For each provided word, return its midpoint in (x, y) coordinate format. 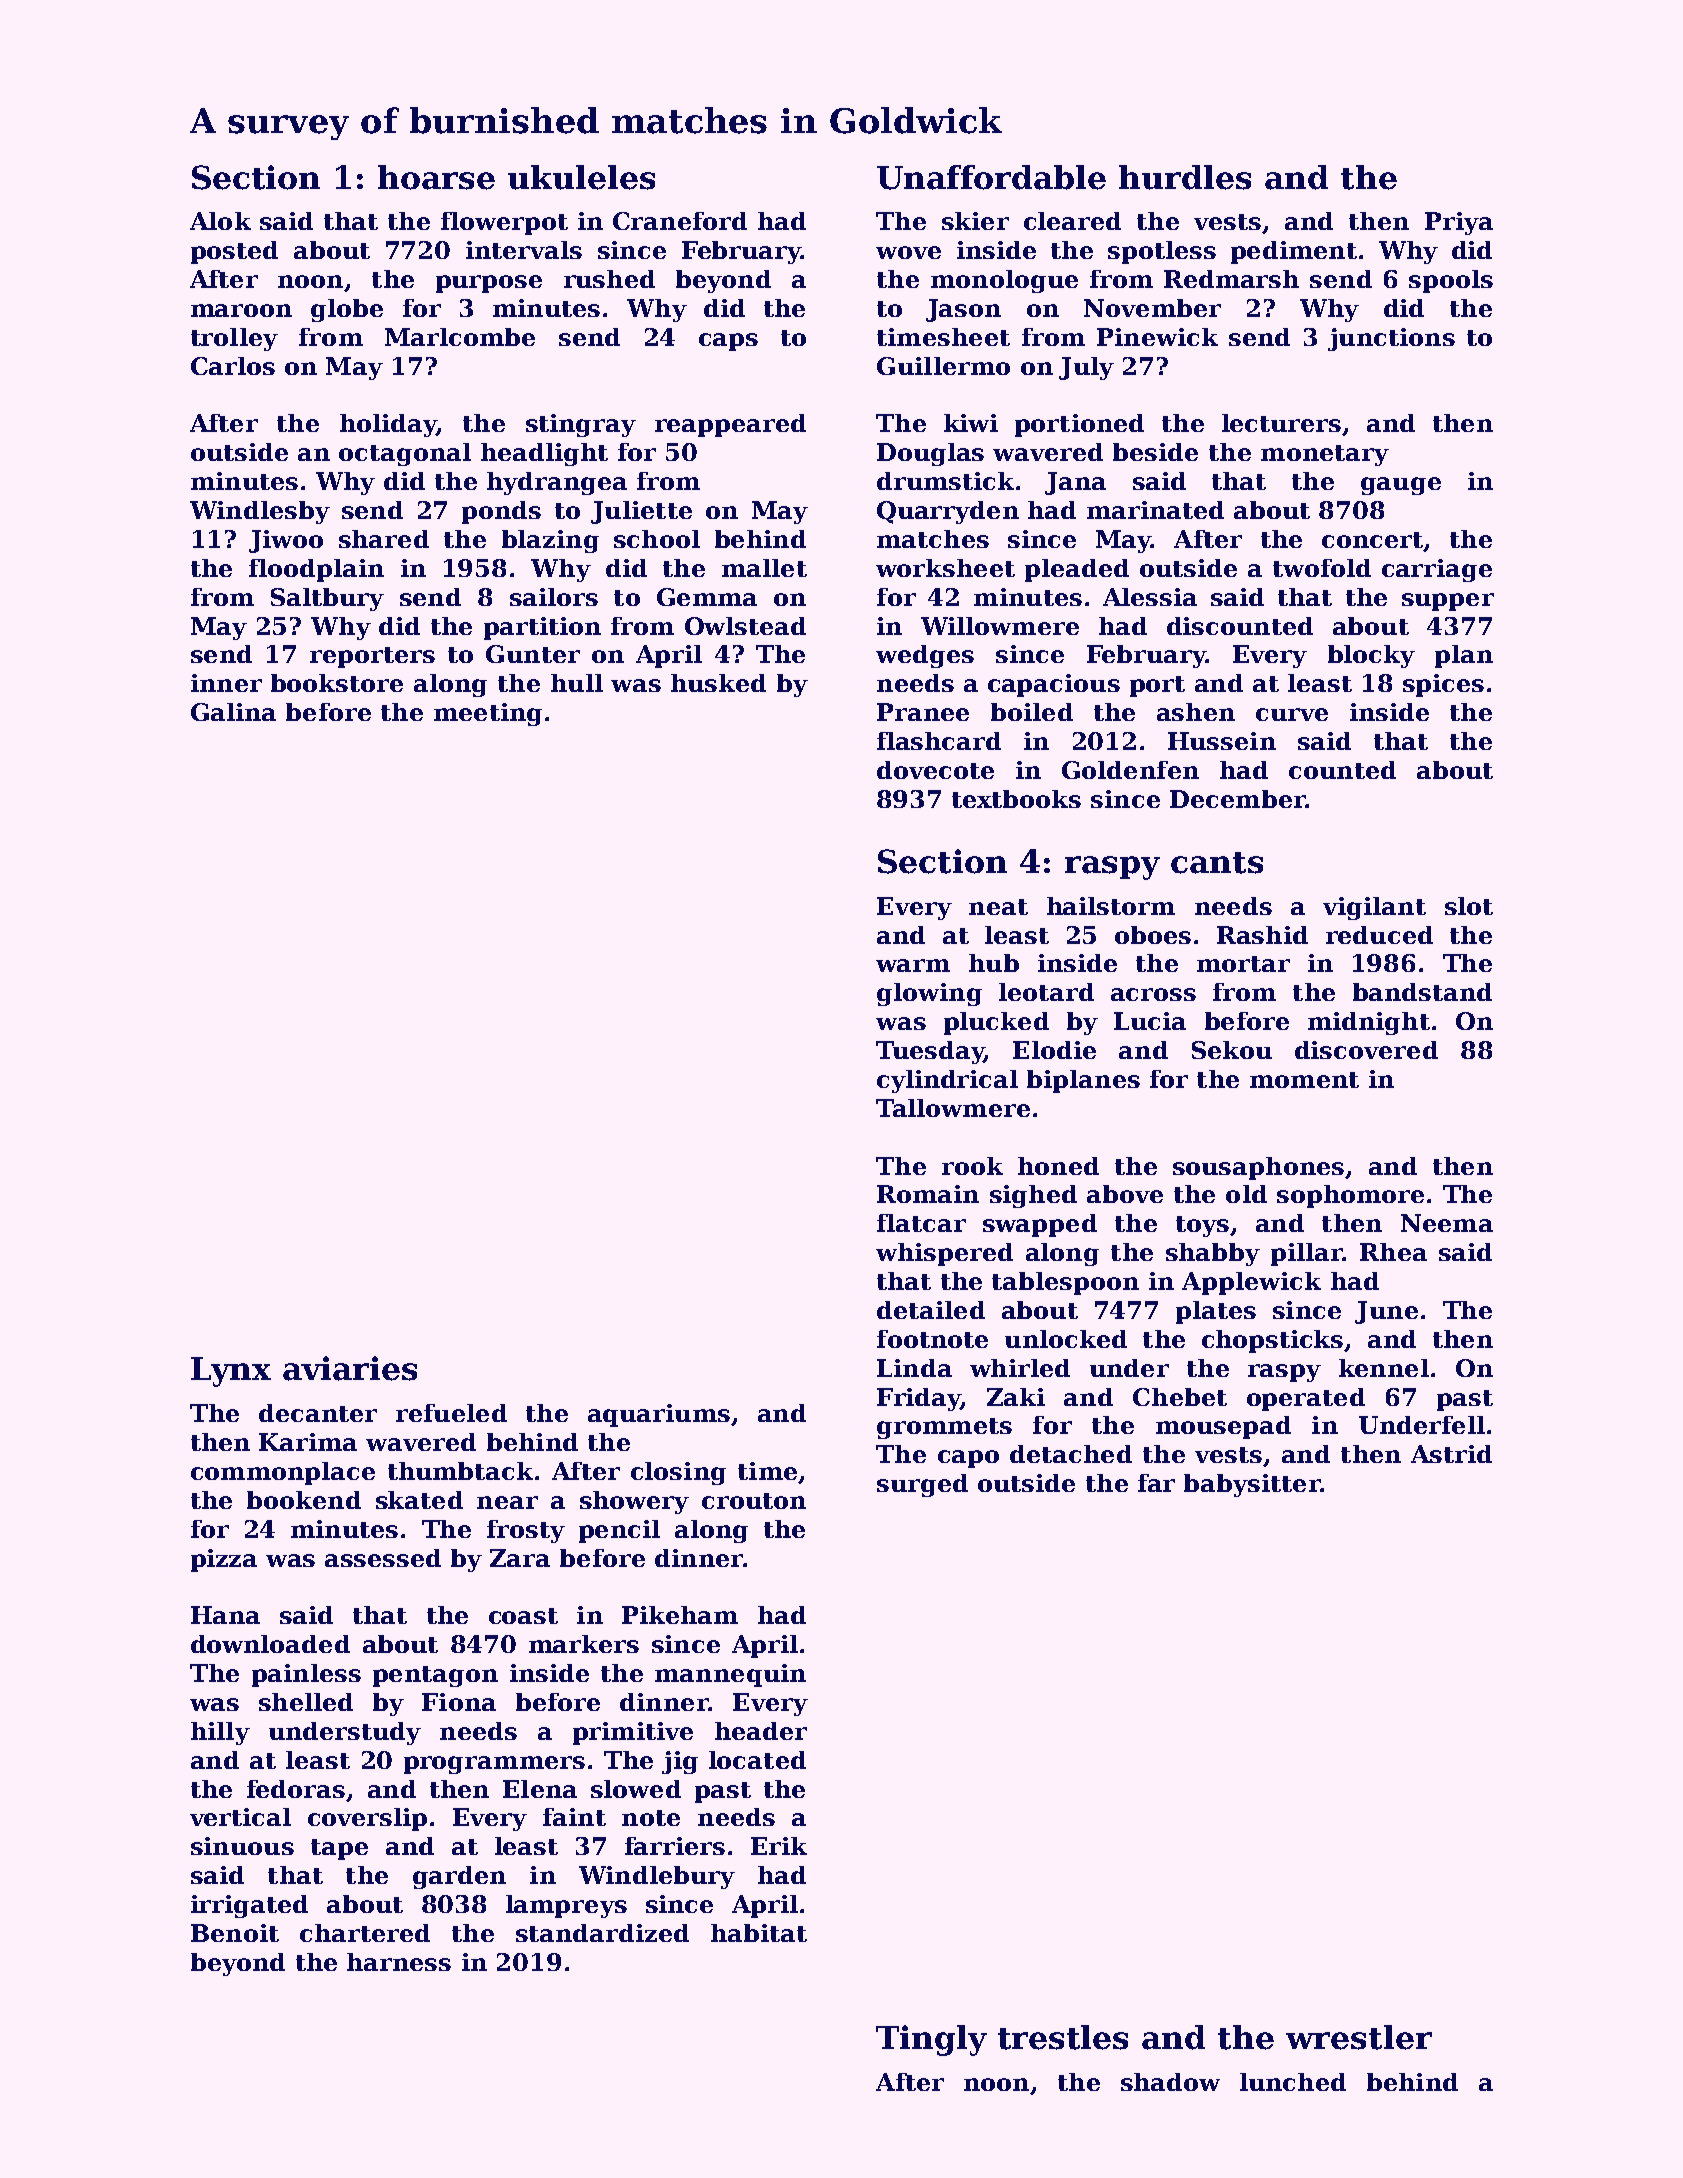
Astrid (1451, 1454)
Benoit (235, 1933)
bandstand (1422, 992)
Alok (220, 221)
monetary (1325, 455)
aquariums (659, 1415)
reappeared (730, 425)
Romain (928, 1194)
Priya (1459, 223)
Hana (225, 1615)
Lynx (231, 1372)
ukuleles (581, 177)
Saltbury (327, 599)
